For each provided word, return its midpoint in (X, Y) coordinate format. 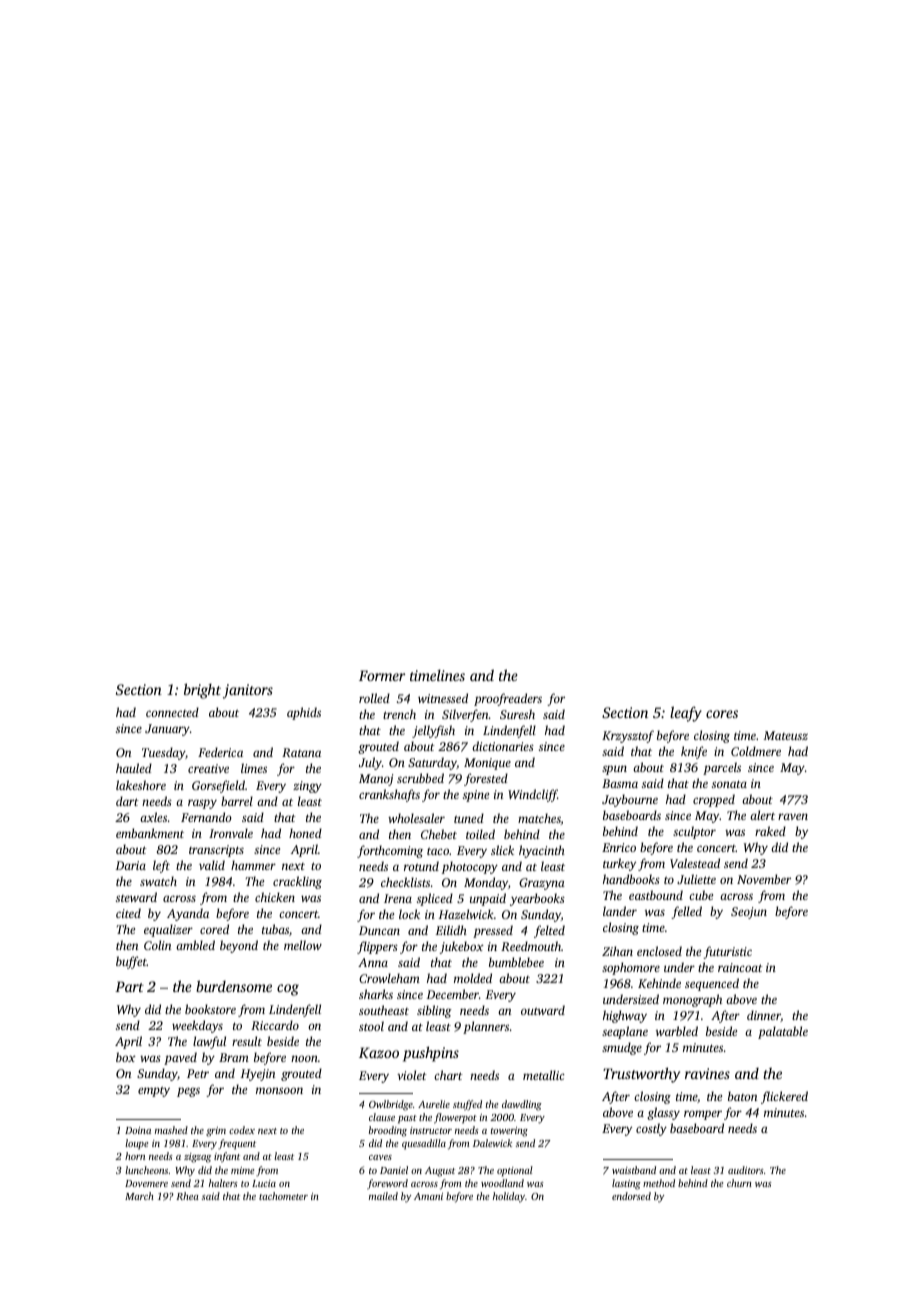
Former (382, 675)
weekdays (197, 1026)
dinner (764, 1016)
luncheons (146, 1170)
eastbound (656, 895)
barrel (237, 801)
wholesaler (416, 818)
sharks (376, 994)
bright (202, 691)
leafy (686, 714)
